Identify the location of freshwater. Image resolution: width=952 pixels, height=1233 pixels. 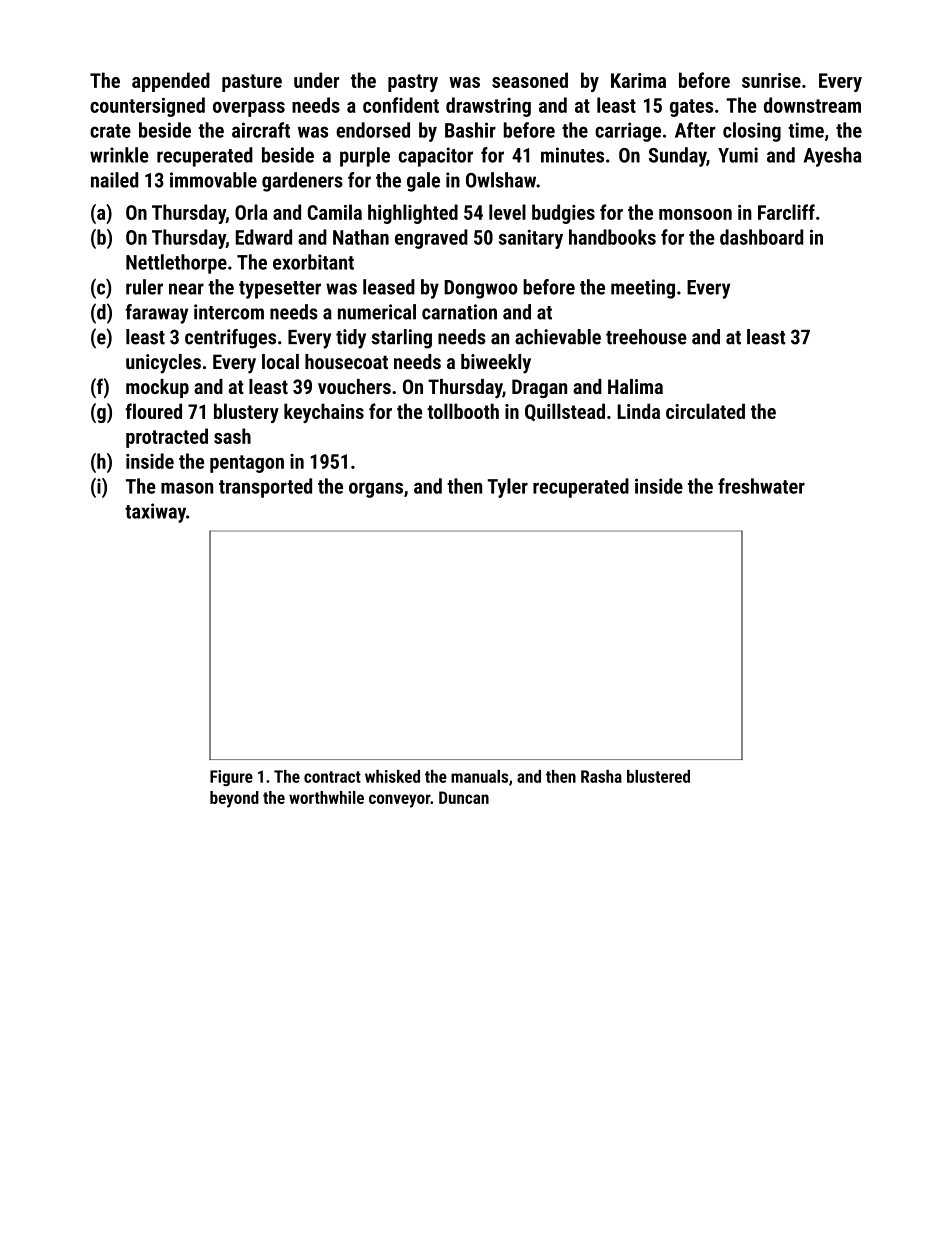
(761, 486).
